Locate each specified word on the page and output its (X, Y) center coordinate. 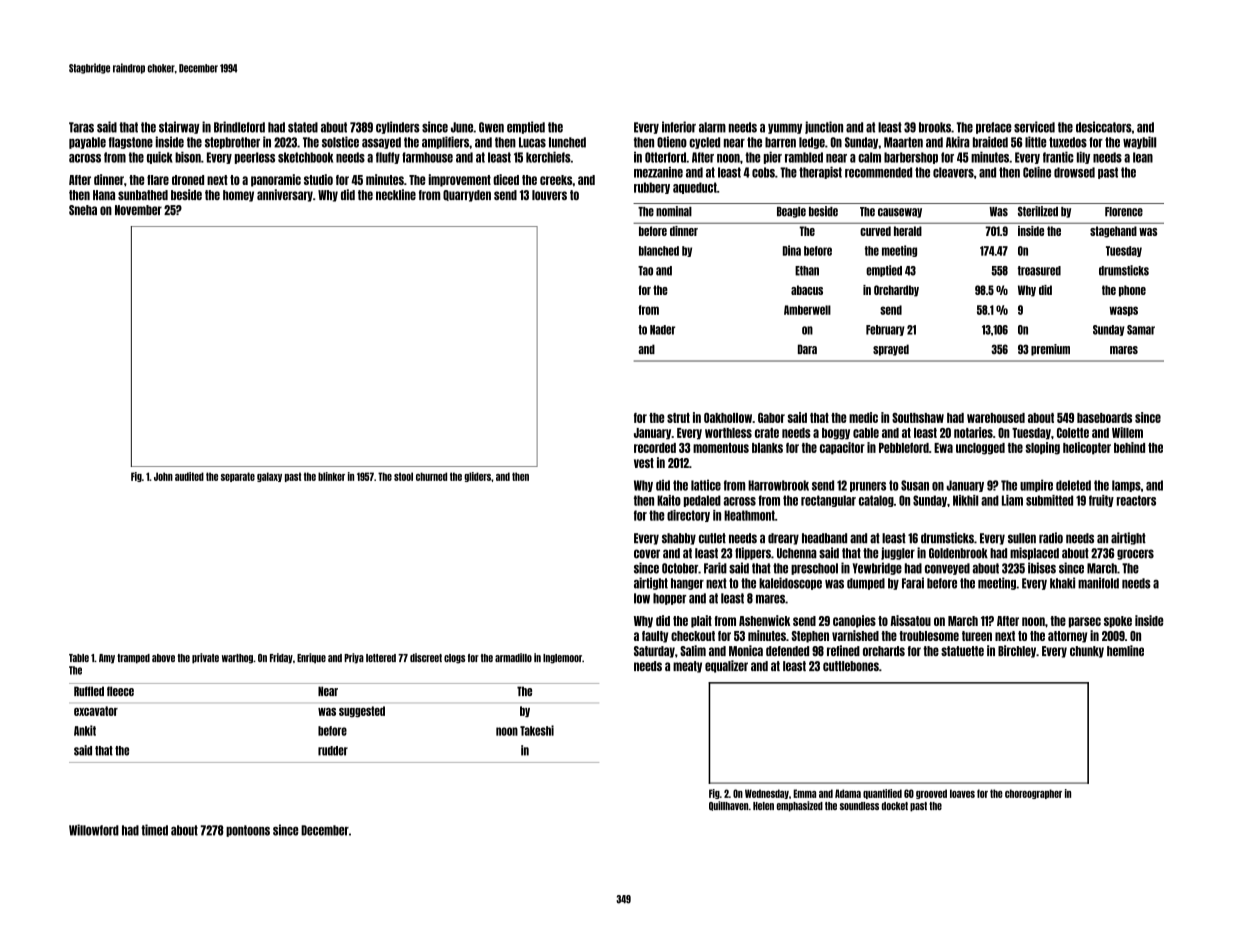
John (163, 476)
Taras (81, 127)
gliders (477, 477)
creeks (556, 180)
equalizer (726, 666)
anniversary (285, 195)
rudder (333, 751)
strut (678, 418)
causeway (900, 213)
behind (1129, 447)
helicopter (1087, 448)
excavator (96, 711)
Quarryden (467, 196)
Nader (662, 330)
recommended (878, 172)
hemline (1125, 650)
